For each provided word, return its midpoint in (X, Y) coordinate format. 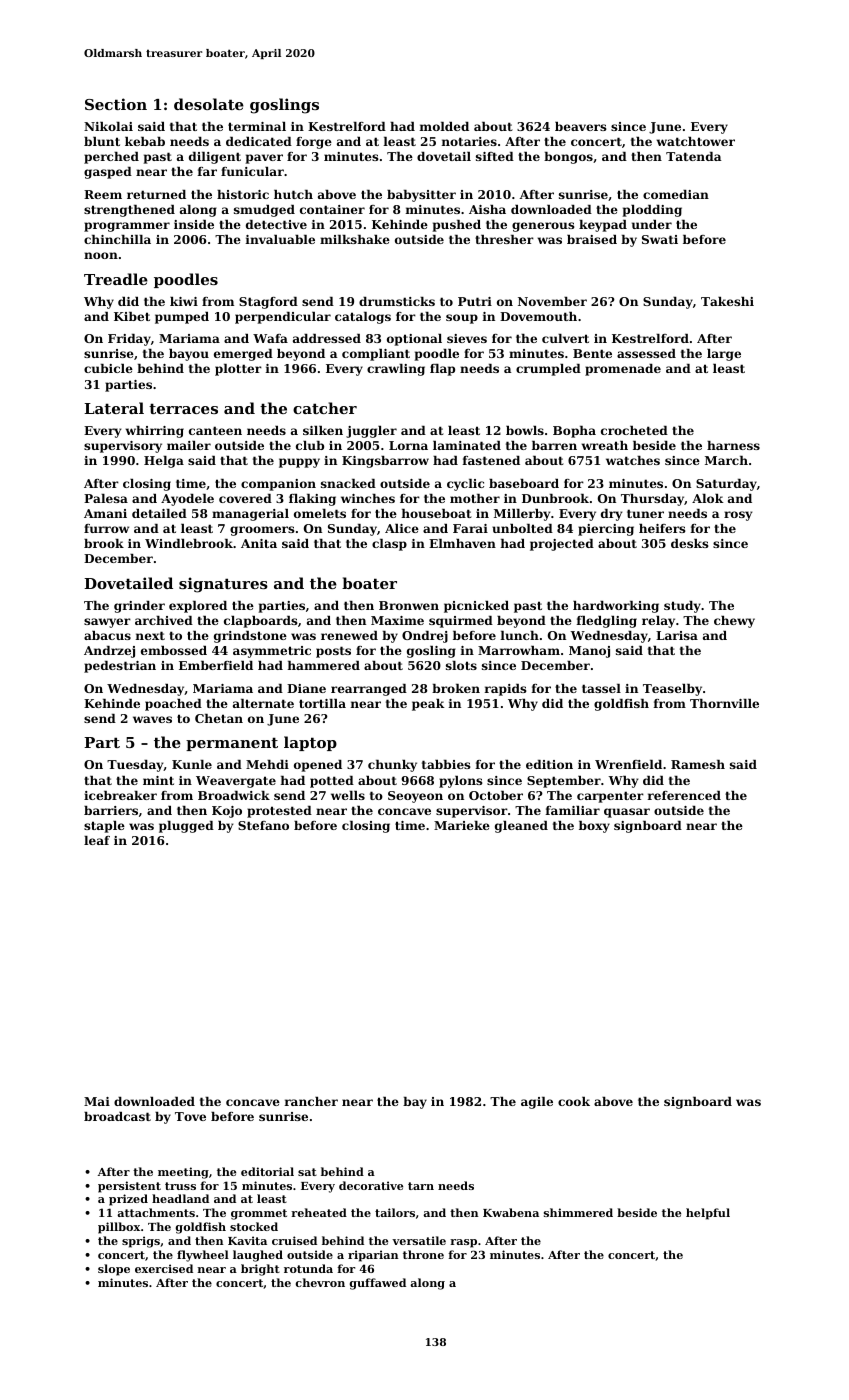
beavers (581, 126)
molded (444, 126)
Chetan (219, 718)
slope (114, 1270)
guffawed (378, 1284)
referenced (684, 795)
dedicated (259, 141)
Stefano (263, 825)
